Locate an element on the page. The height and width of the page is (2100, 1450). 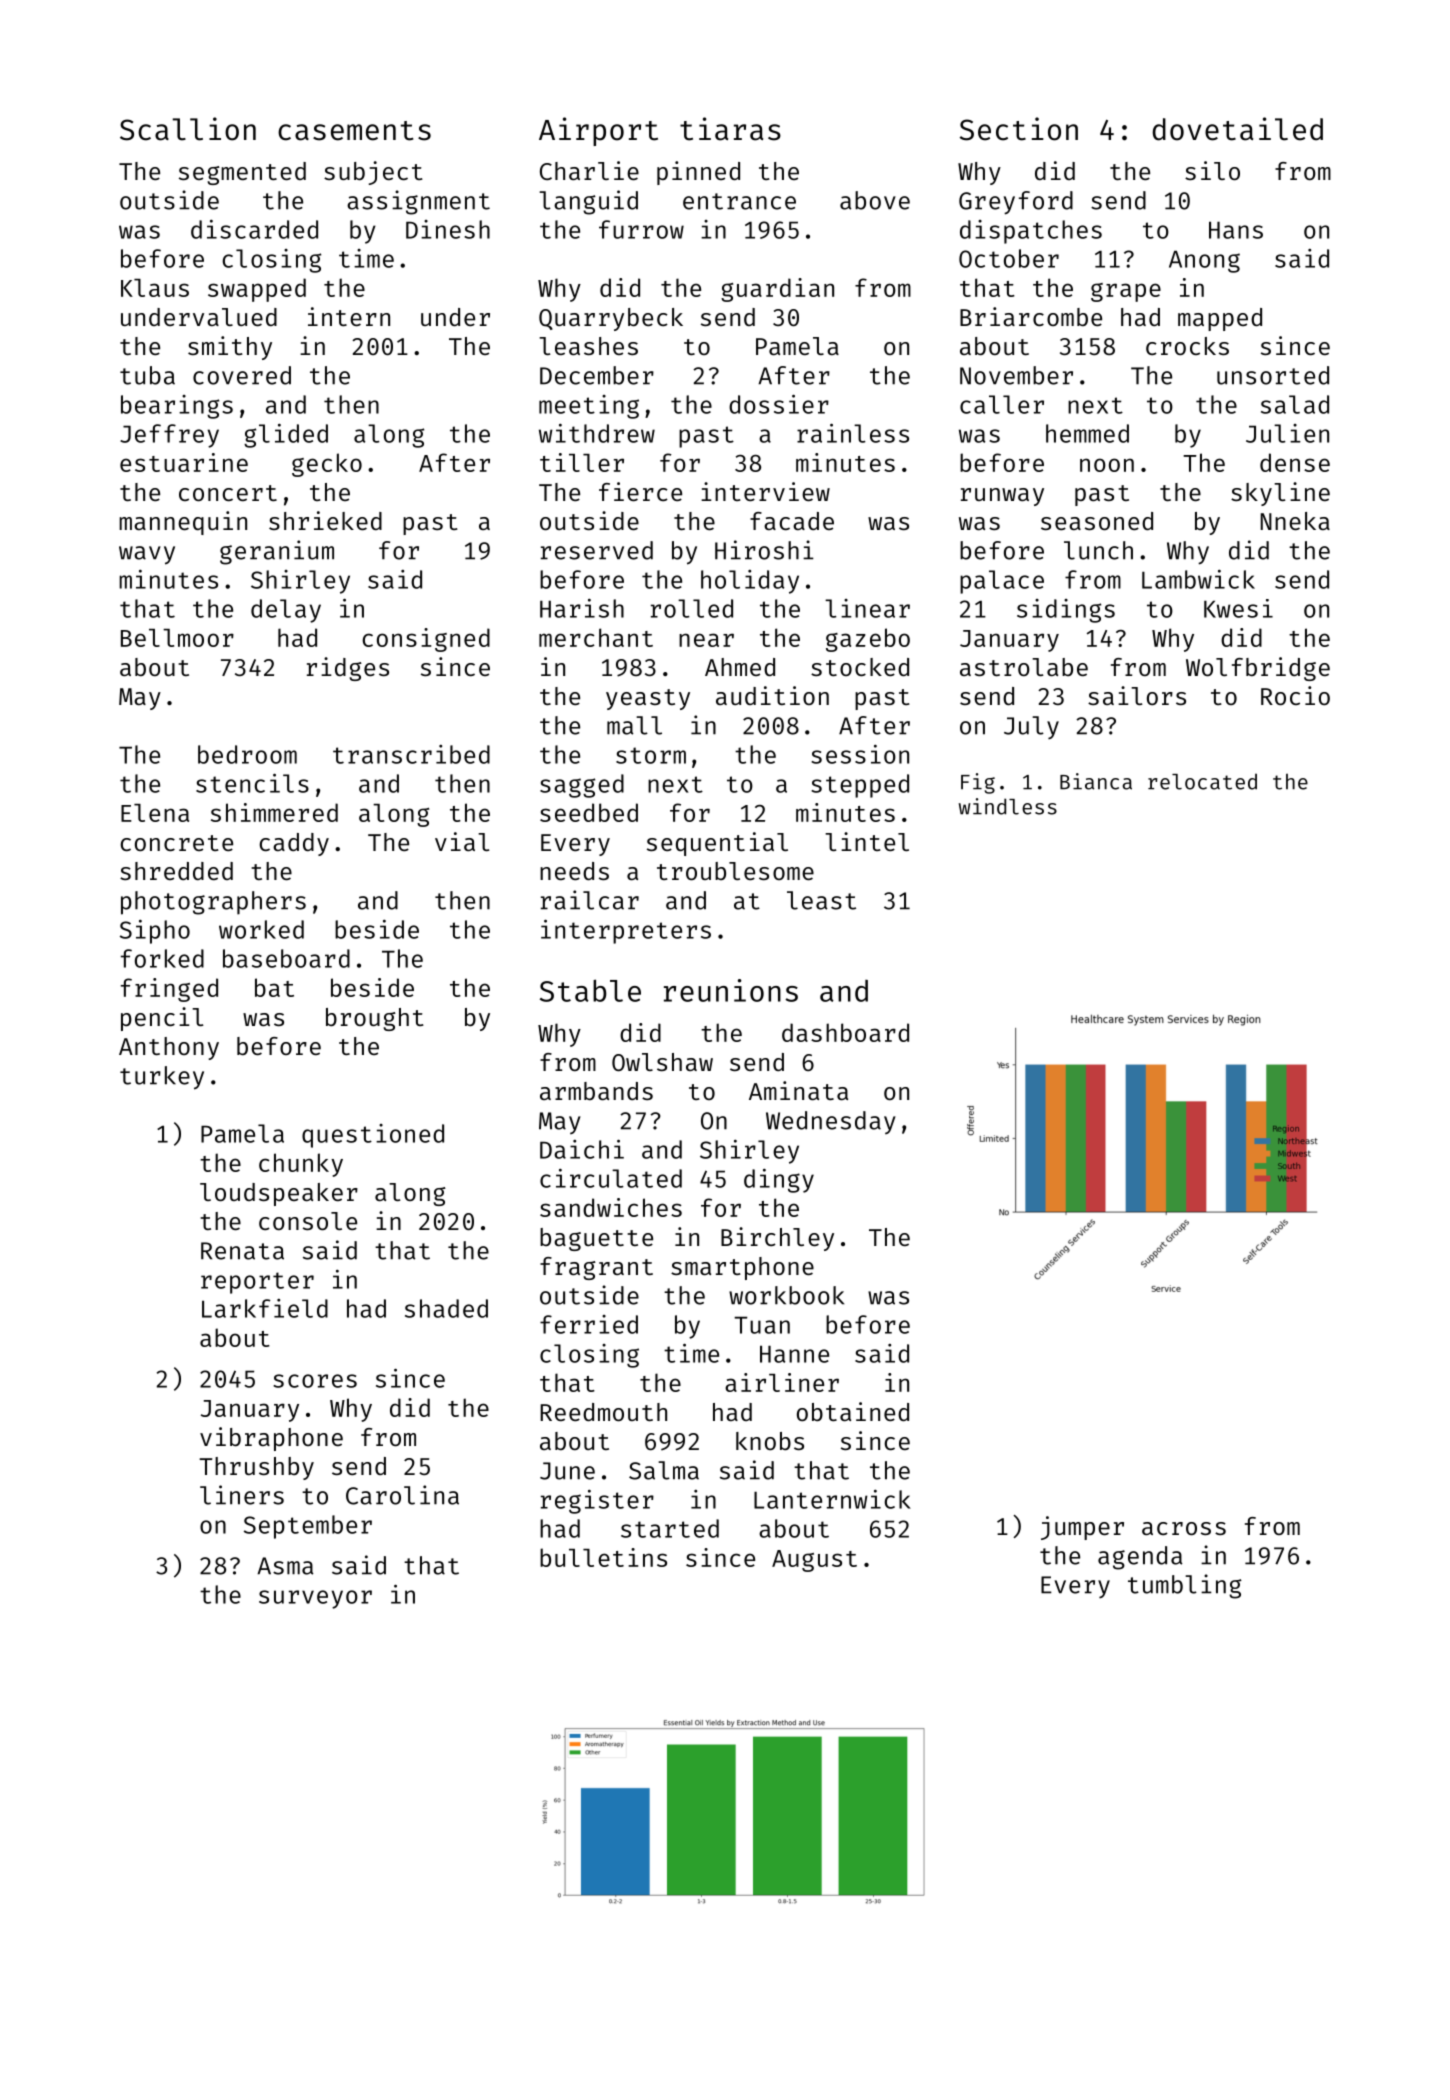
mall is located at coordinates (634, 725).
